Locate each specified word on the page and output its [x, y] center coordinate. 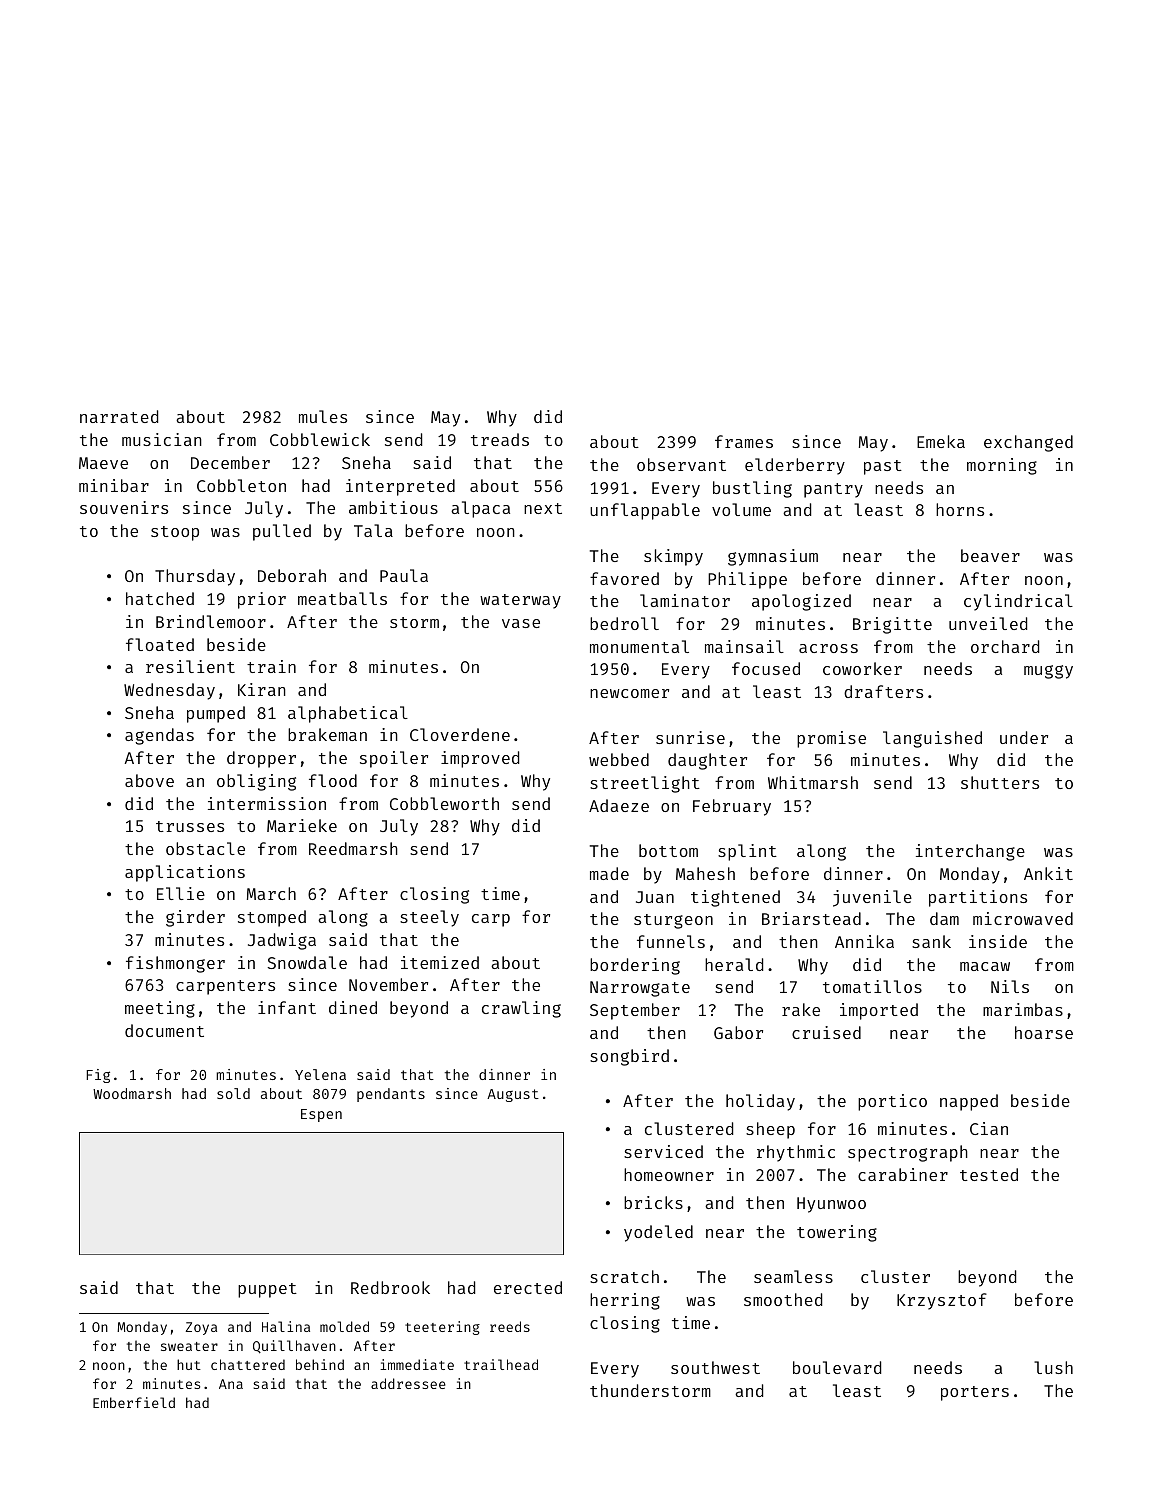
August [513, 1095]
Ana [231, 1384]
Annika [864, 941]
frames [744, 441]
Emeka [941, 441]
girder [195, 918]
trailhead [501, 1364]
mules [323, 416]
